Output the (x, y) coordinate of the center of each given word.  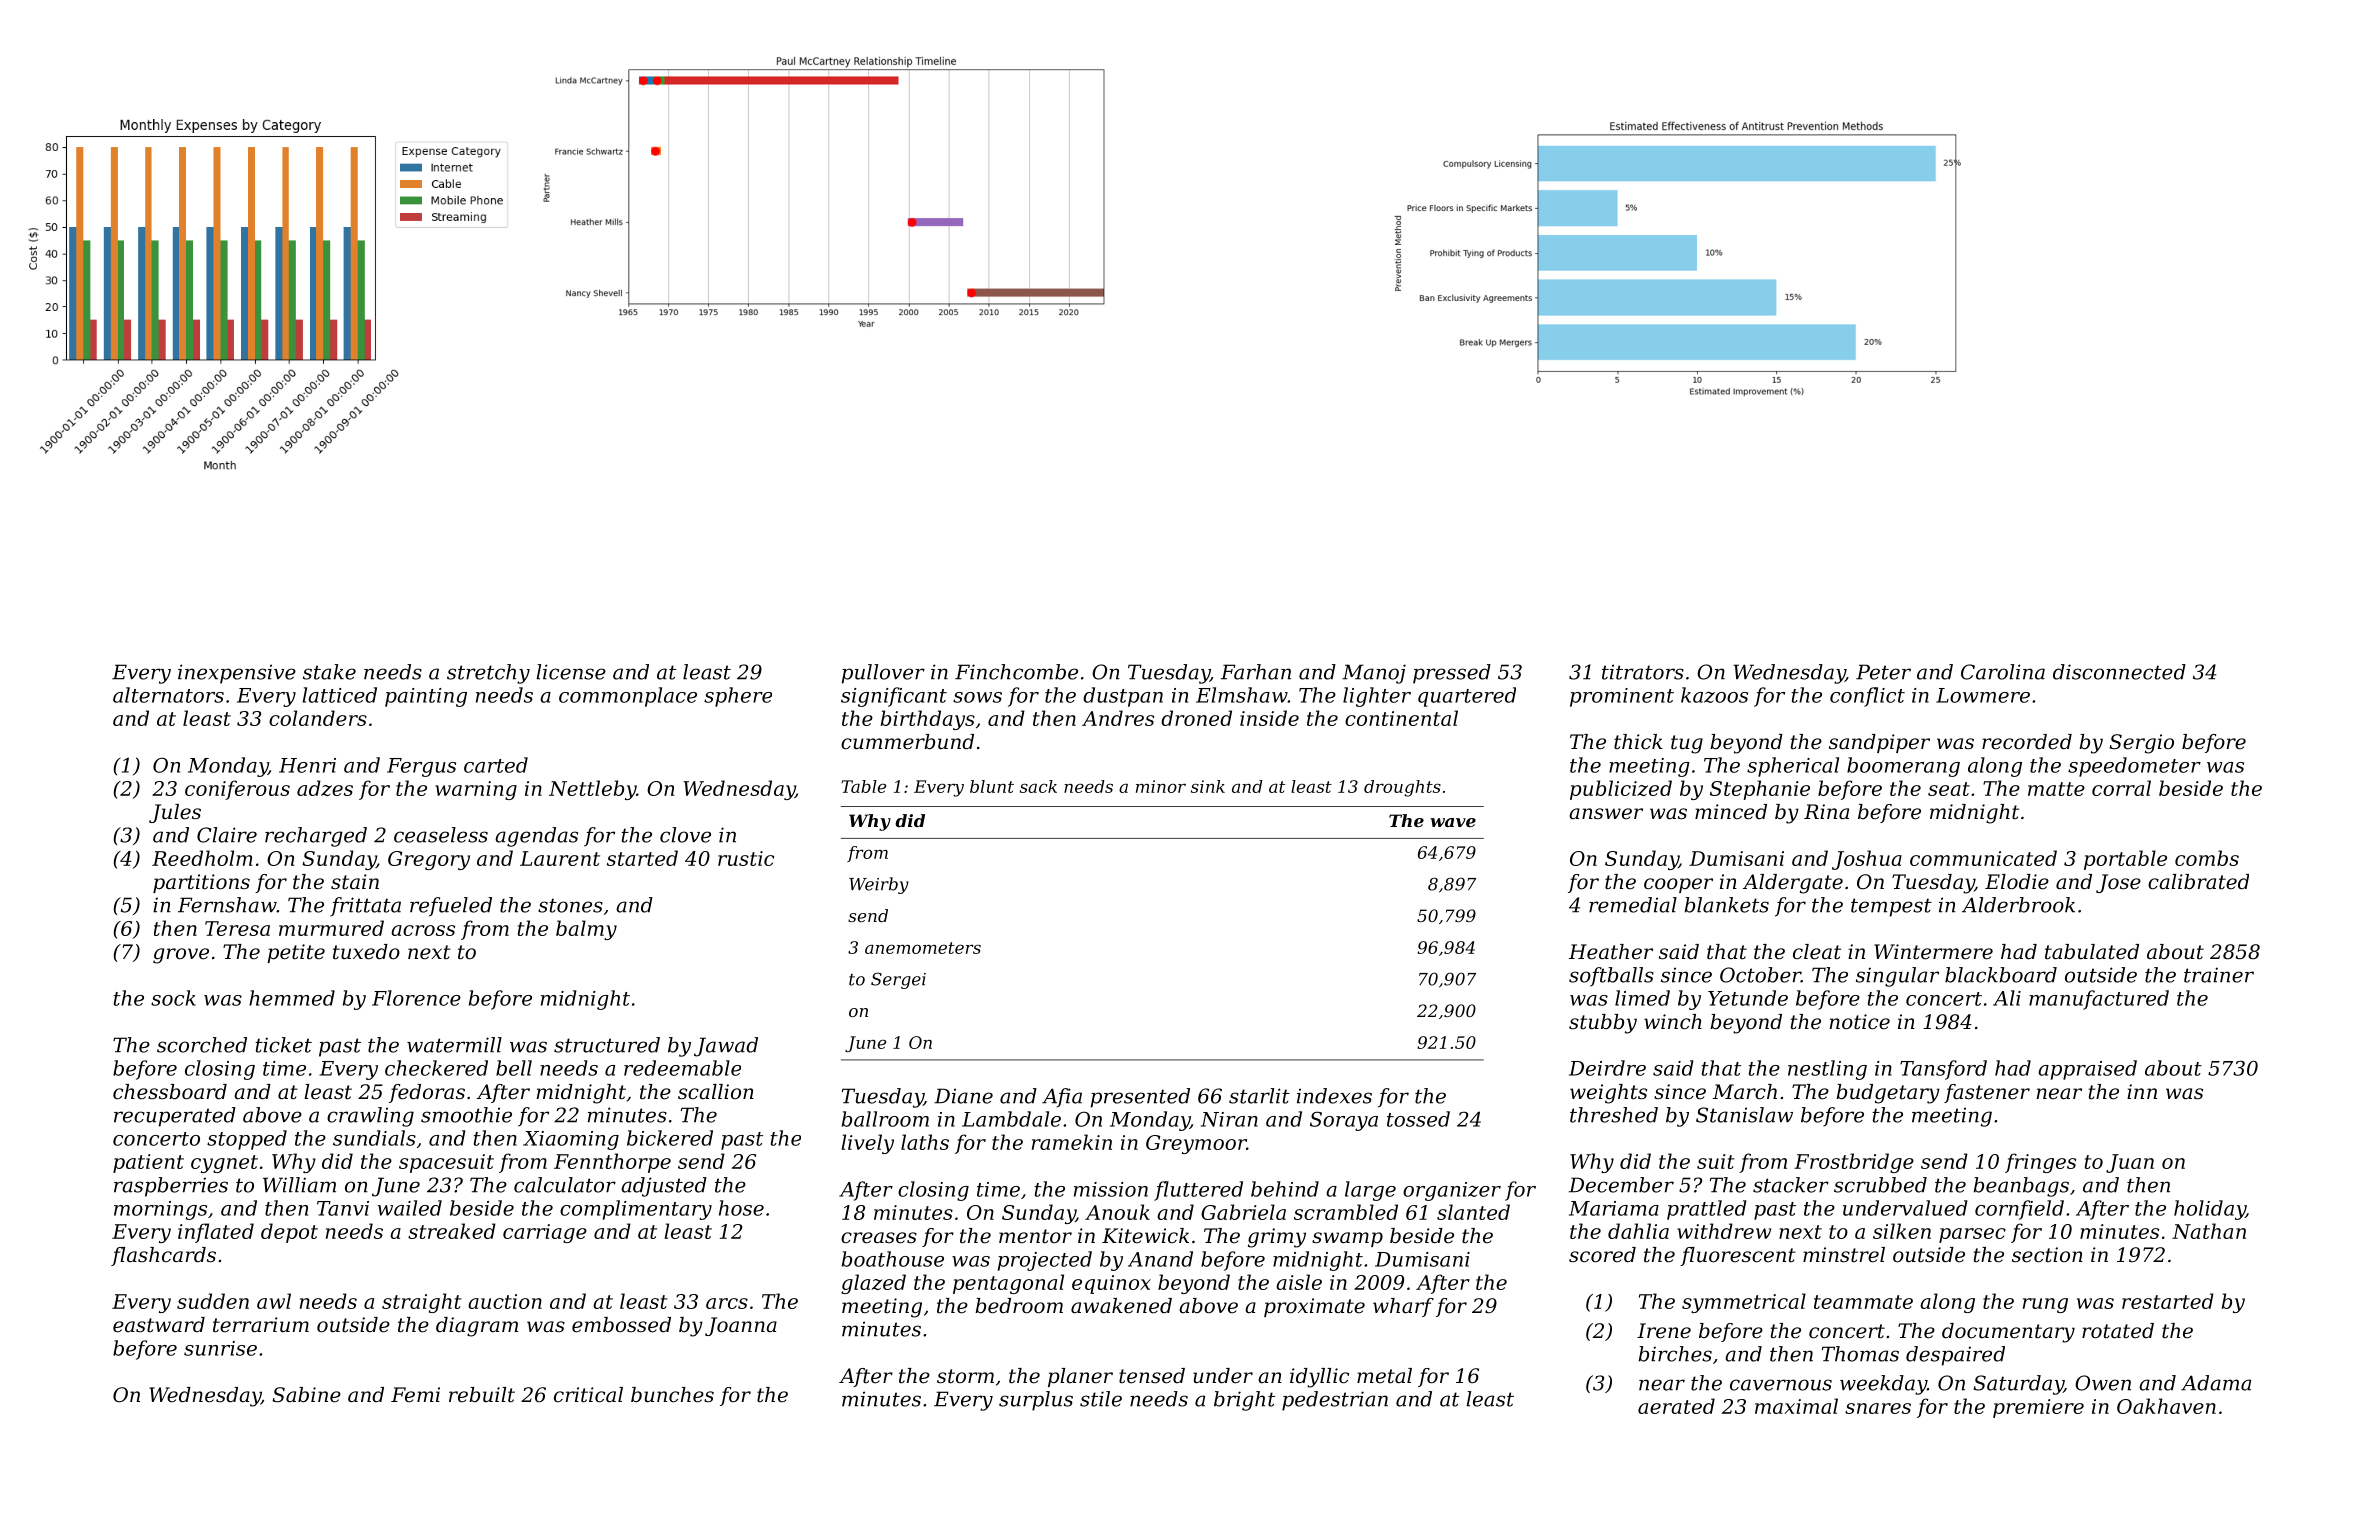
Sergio (2141, 744)
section (2047, 1255)
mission (1111, 1189)
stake (329, 672)
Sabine (306, 1395)
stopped (247, 1140)
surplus (1036, 1401)
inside (1269, 718)
